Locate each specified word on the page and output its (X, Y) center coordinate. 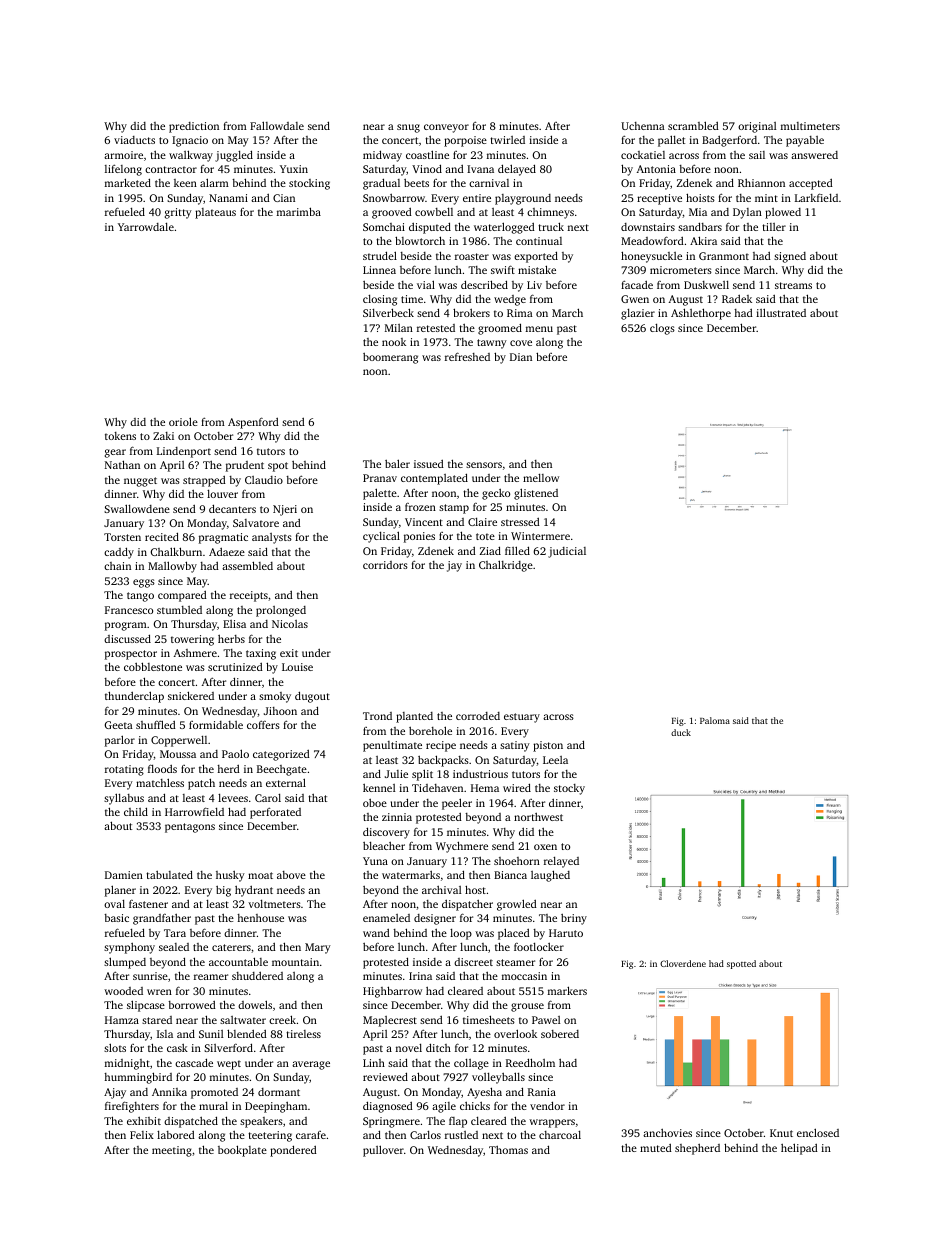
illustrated (781, 312)
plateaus (215, 213)
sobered (560, 1034)
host (475, 889)
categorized (281, 755)
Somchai (384, 227)
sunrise (150, 976)
